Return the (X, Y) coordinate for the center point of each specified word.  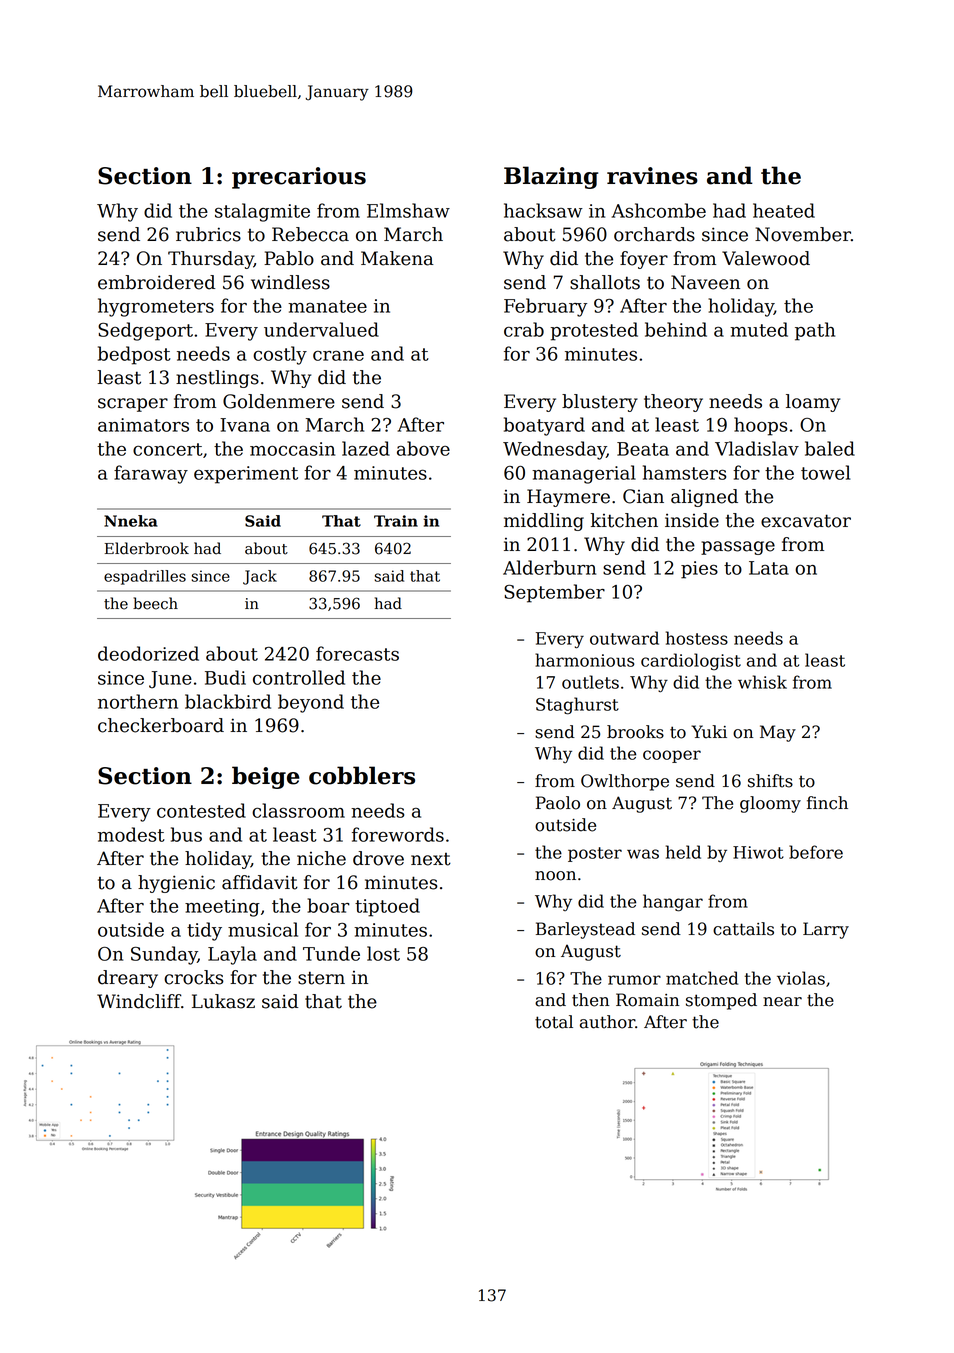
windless (290, 282)
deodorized (148, 653)
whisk (762, 682)
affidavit (260, 882)
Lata (769, 568)
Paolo (558, 803)
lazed (366, 448)
